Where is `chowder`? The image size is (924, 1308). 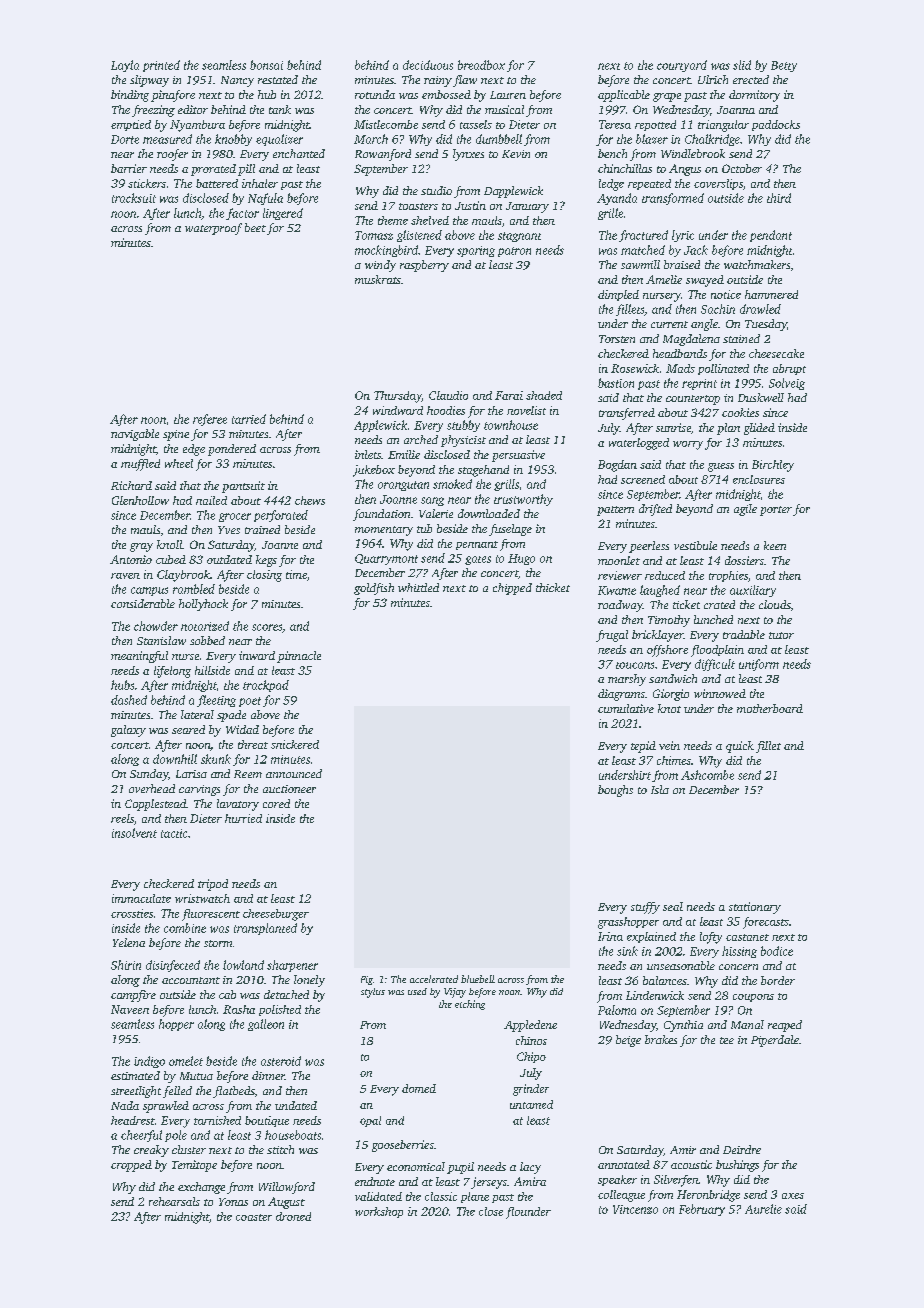 chowder is located at coordinates (156, 626).
